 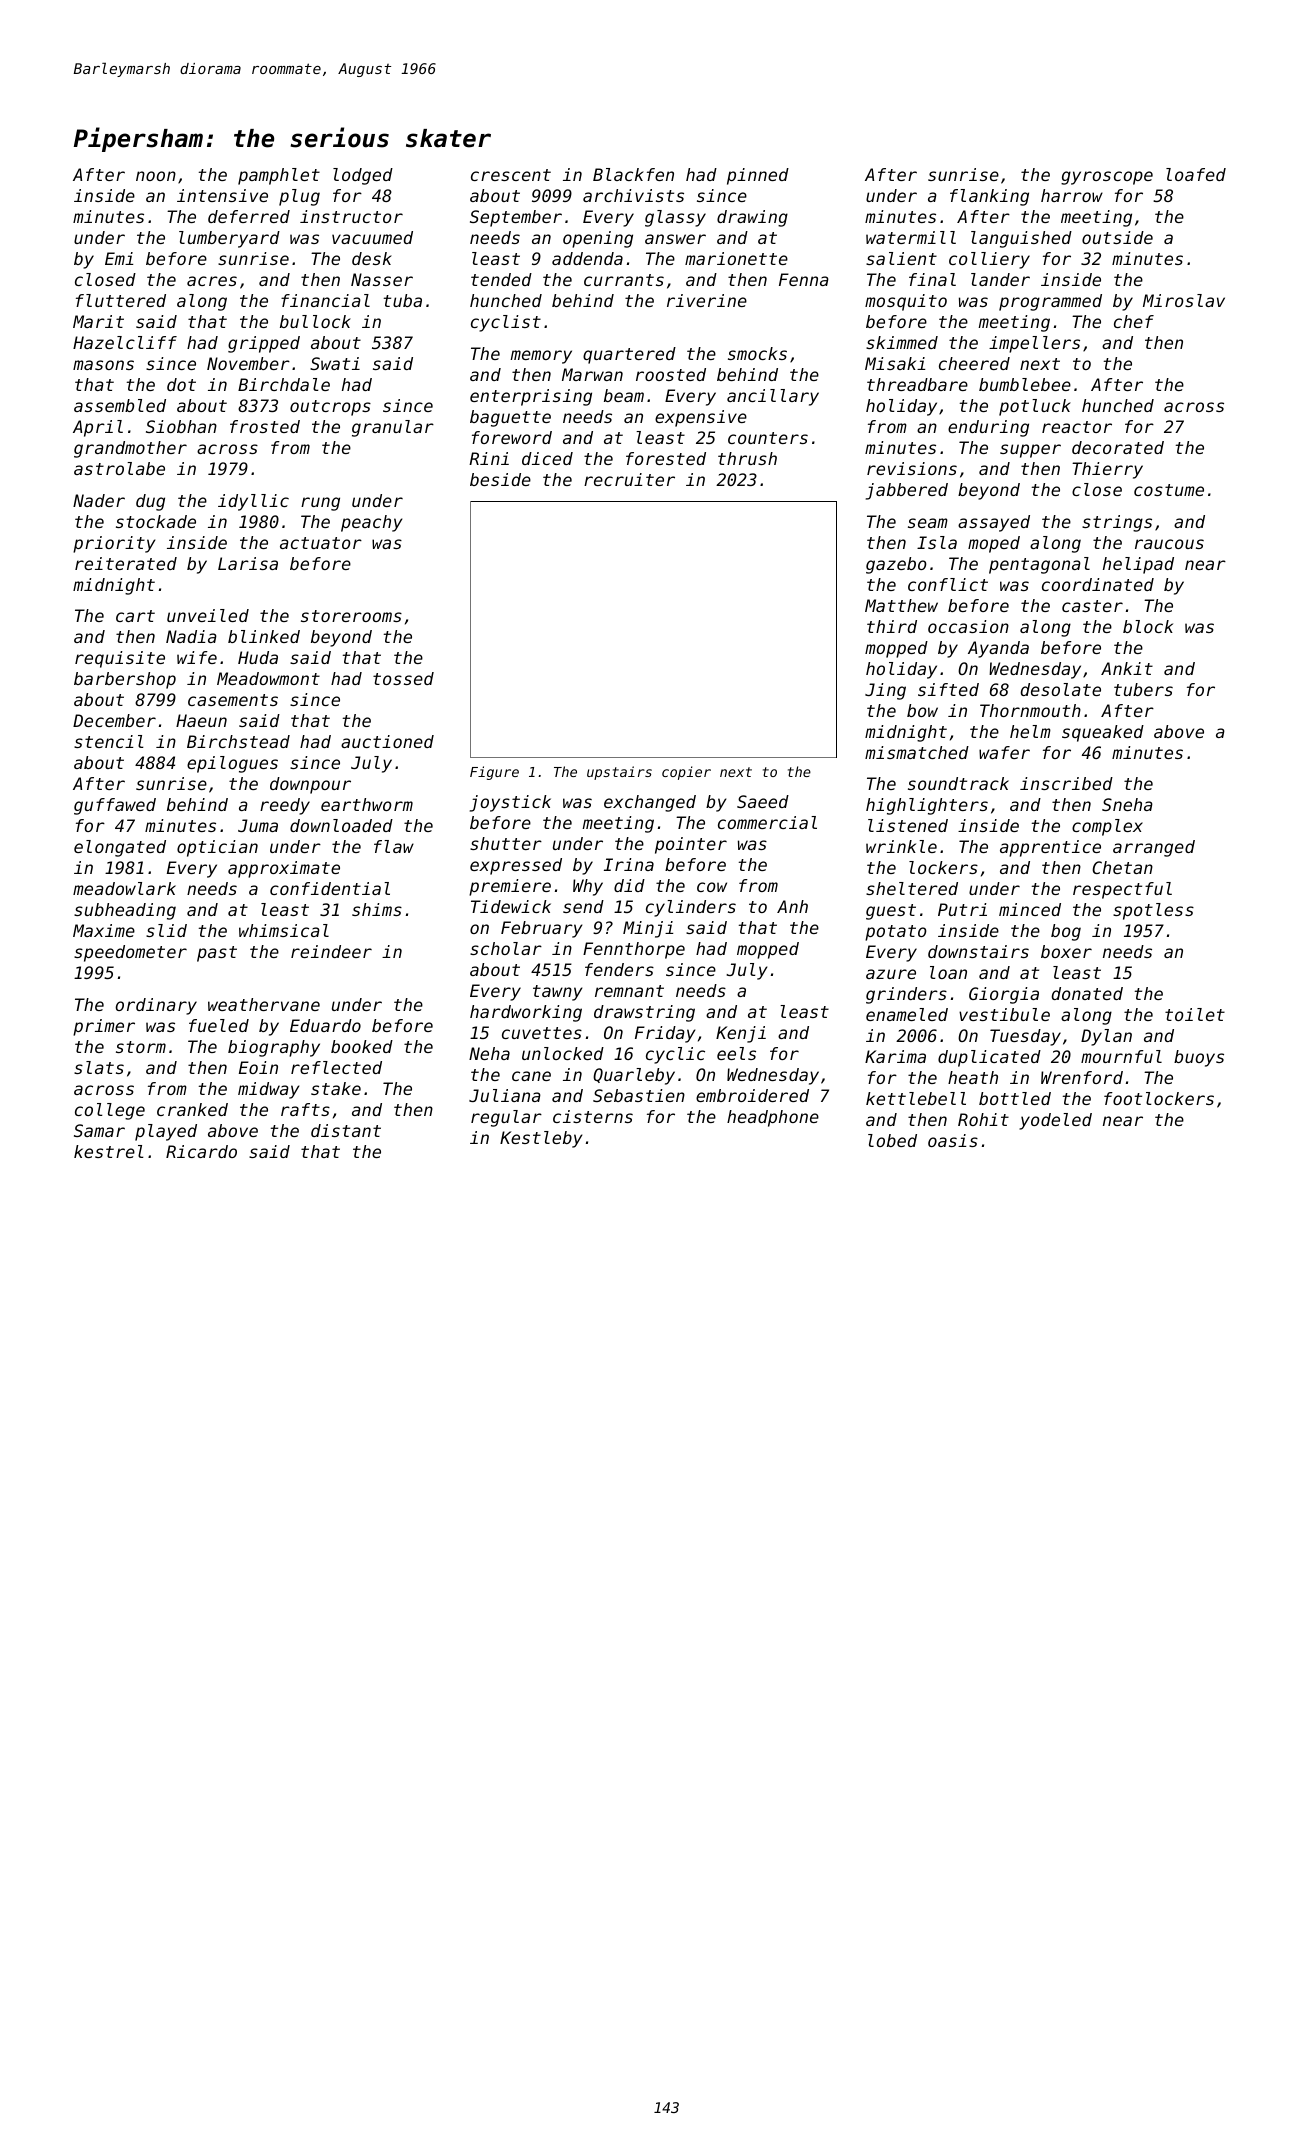 I want to click on threadbare, so click(x=917, y=384).
